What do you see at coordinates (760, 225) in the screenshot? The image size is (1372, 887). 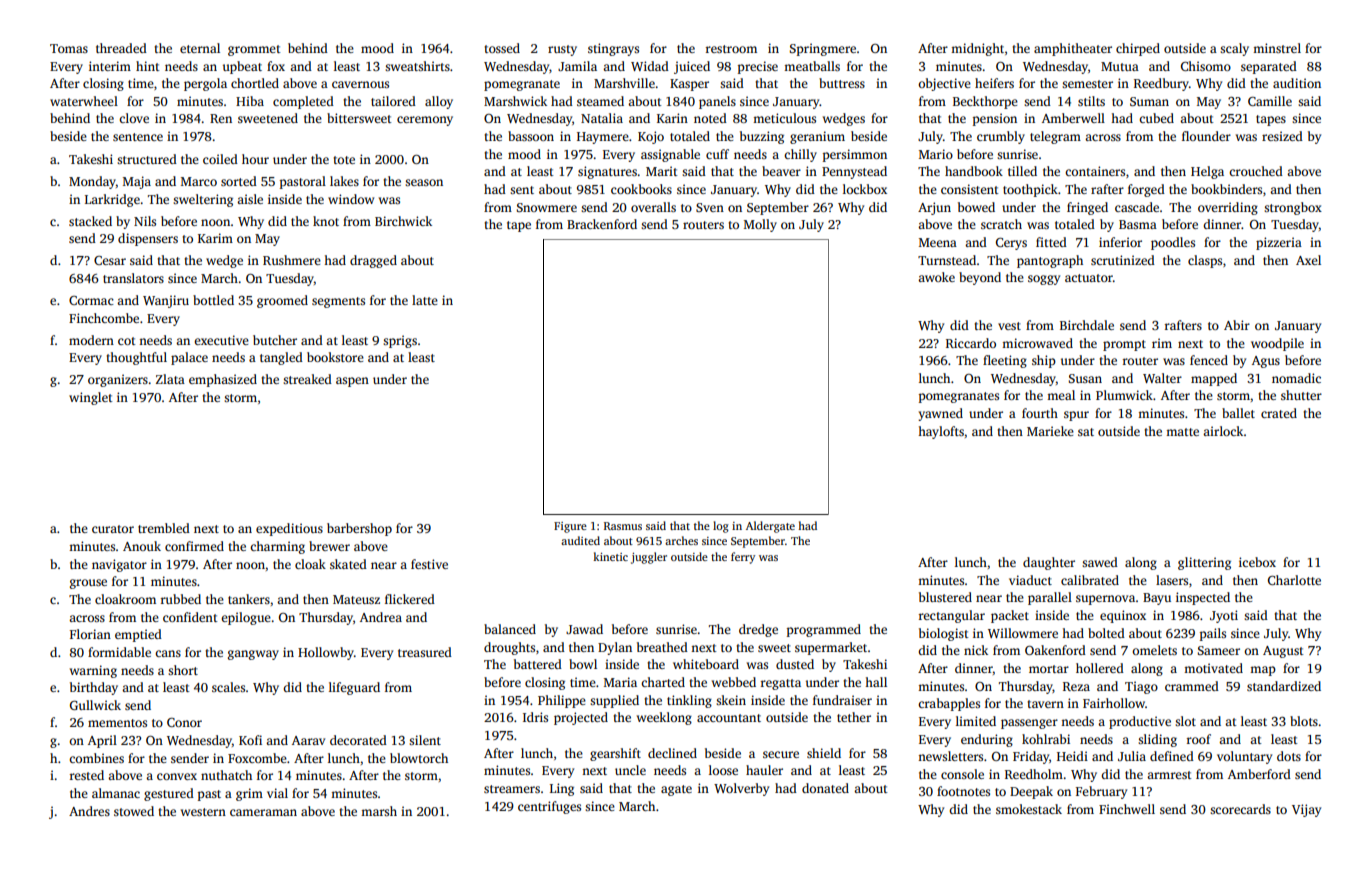 I see `Molly` at bounding box center [760, 225].
